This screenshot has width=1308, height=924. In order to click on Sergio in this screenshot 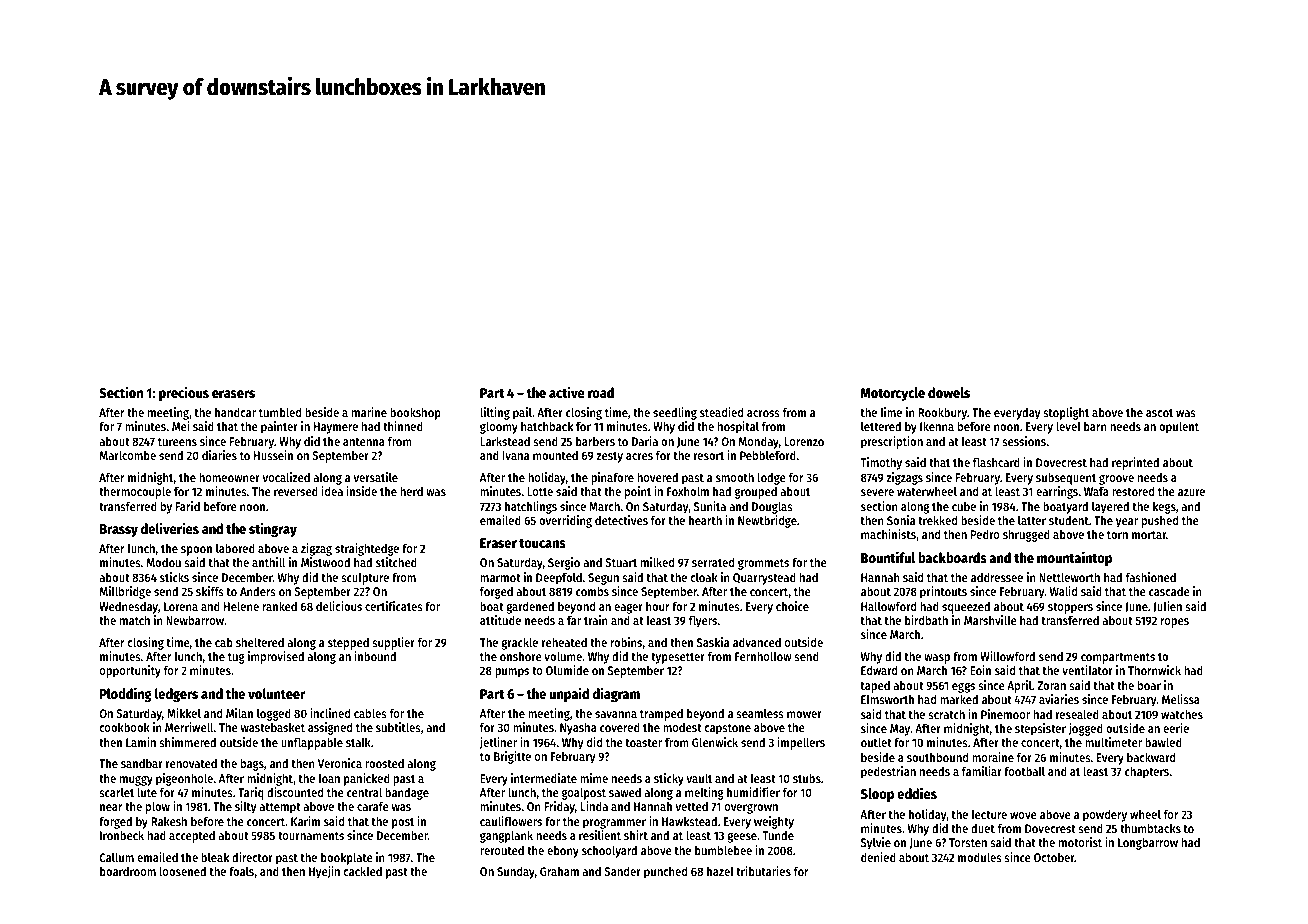, I will do `click(564, 563)`.
